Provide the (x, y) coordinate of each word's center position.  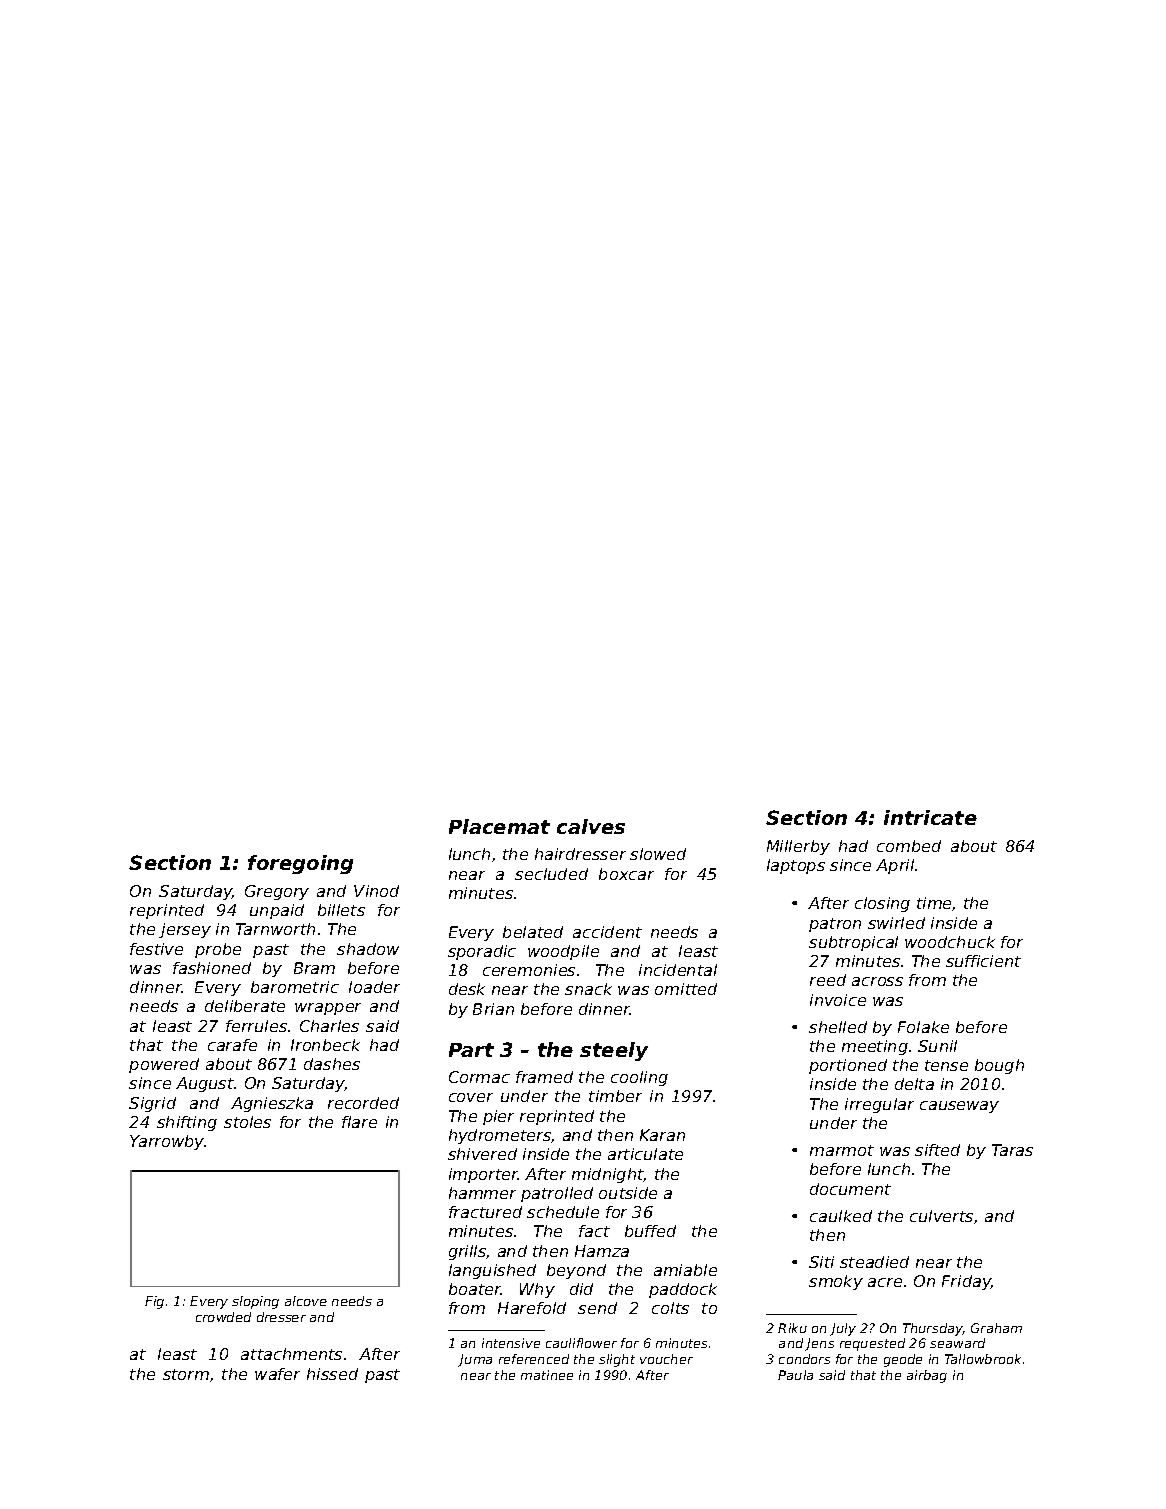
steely (614, 1051)
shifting (187, 1123)
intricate (930, 817)
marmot (842, 1150)
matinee (547, 1375)
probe (218, 950)
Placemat (499, 826)
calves (591, 826)
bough (999, 1066)
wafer (277, 1374)
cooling (639, 1078)
